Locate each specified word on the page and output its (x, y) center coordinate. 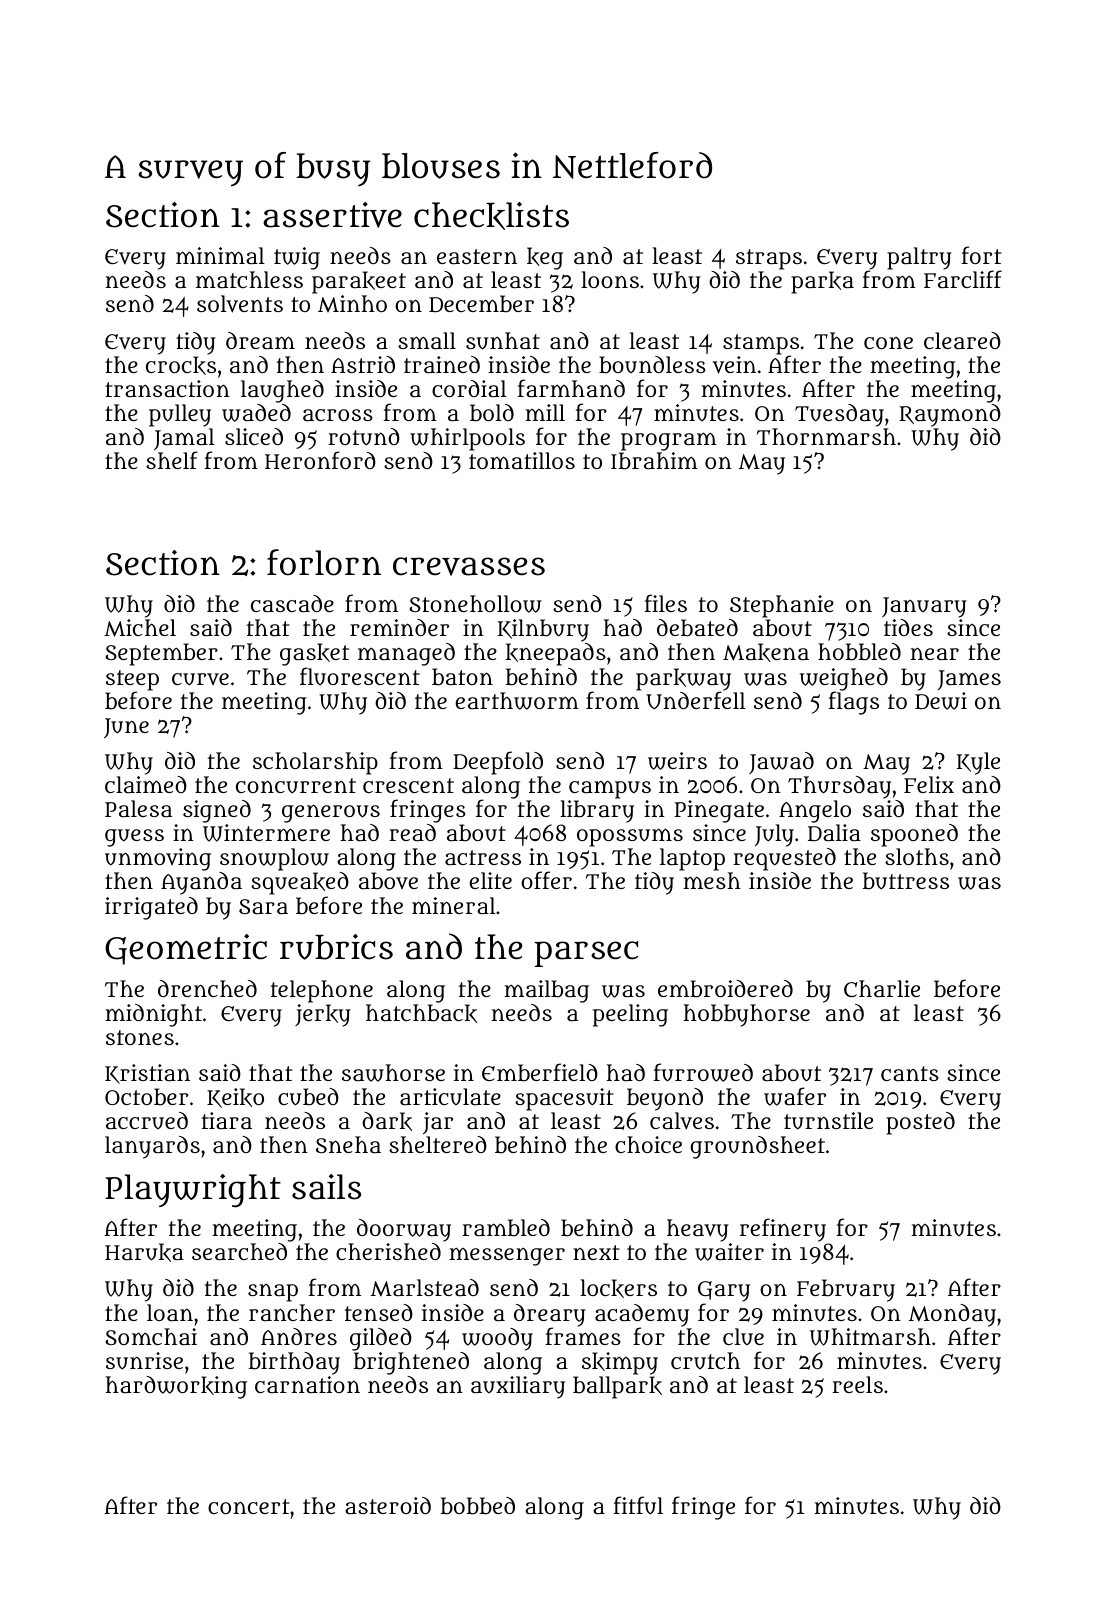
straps (769, 259)
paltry (919, 258)
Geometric (186, 949)
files (665, 603)
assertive (332, 215)
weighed (844, 679)
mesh (712, 880)
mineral (454, 905)
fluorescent (360, 676)
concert (249, 1506)
